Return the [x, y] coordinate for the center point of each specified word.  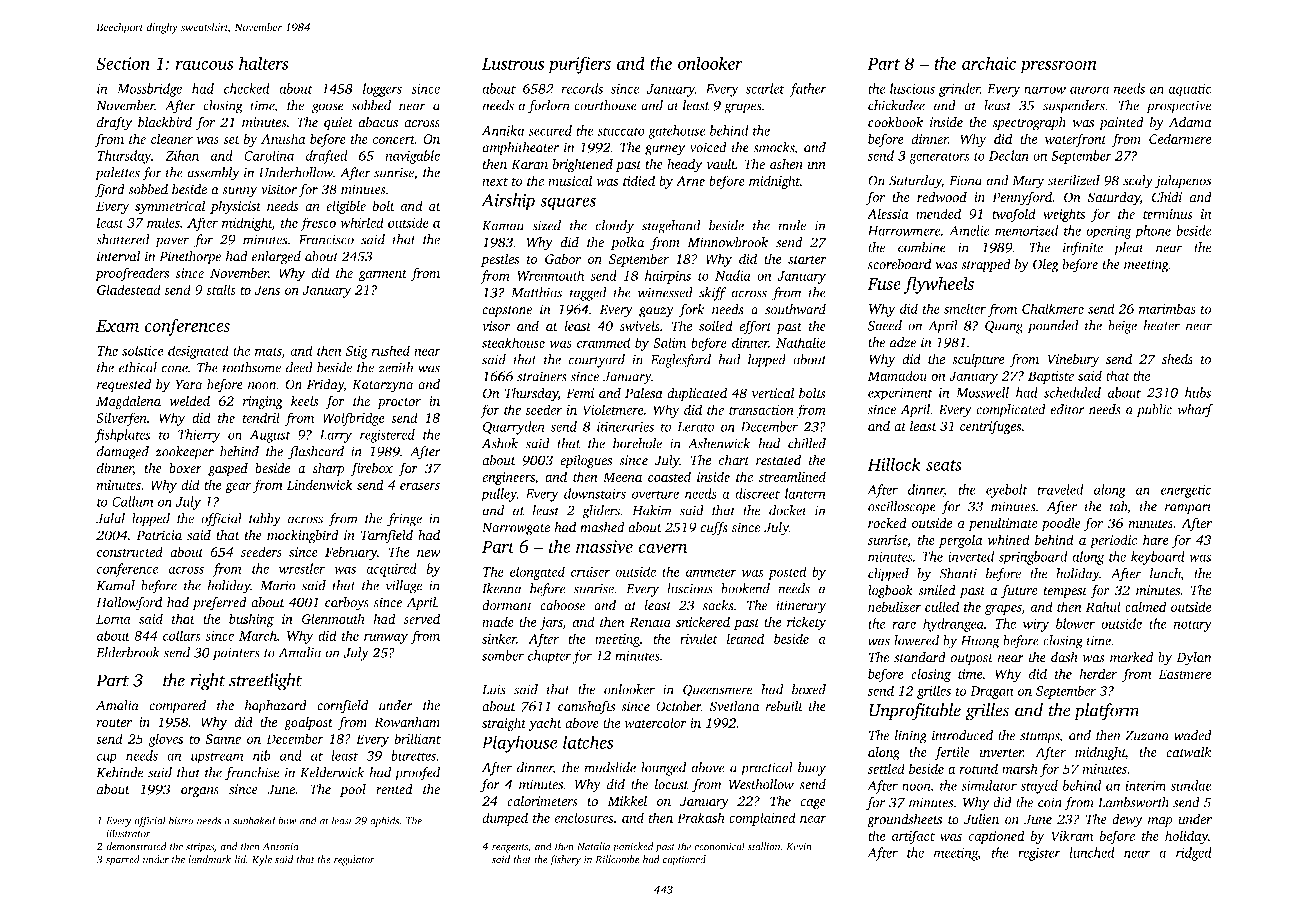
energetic [1186, 491]
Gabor [563, 258]
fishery [565, 860]
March [258, 635]
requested [124, 386]
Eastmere [1185, 674]
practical [767, 769]
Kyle [262, 860]
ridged [1194, 854]
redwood [942, 197]
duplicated [697, 394]
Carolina [269, 155]
